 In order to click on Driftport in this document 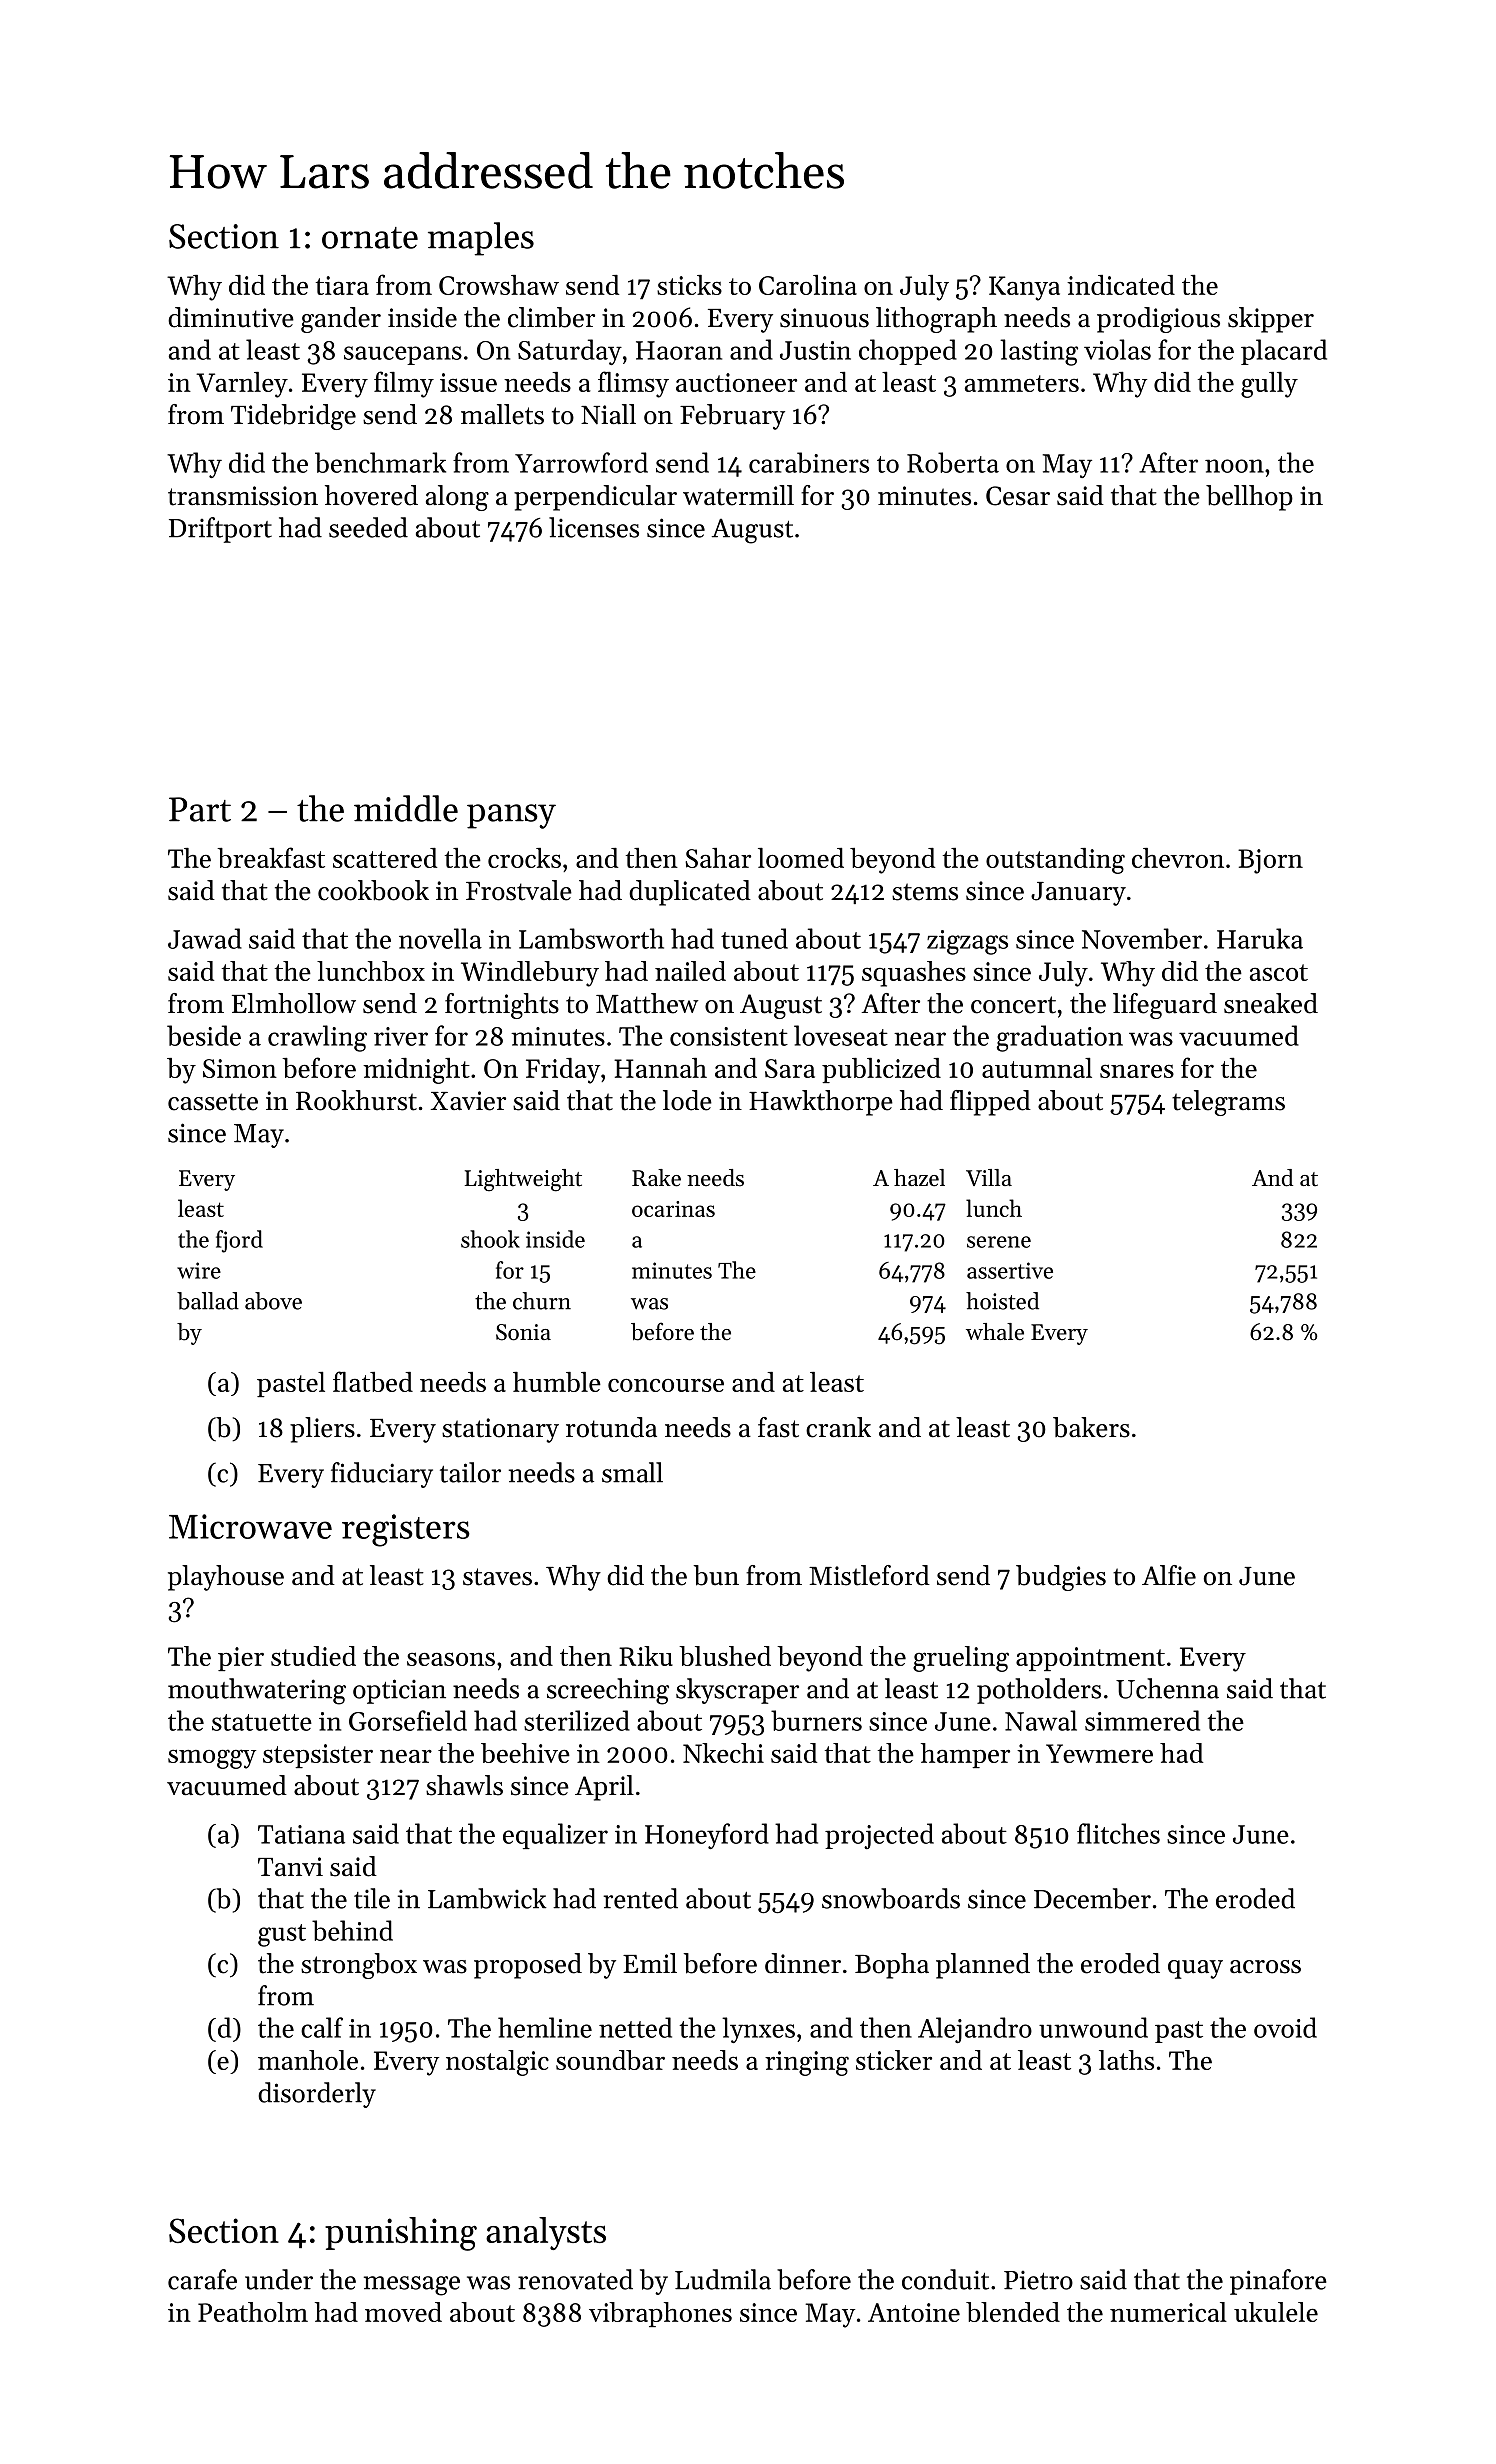, I will do `click(220, 530)`.
